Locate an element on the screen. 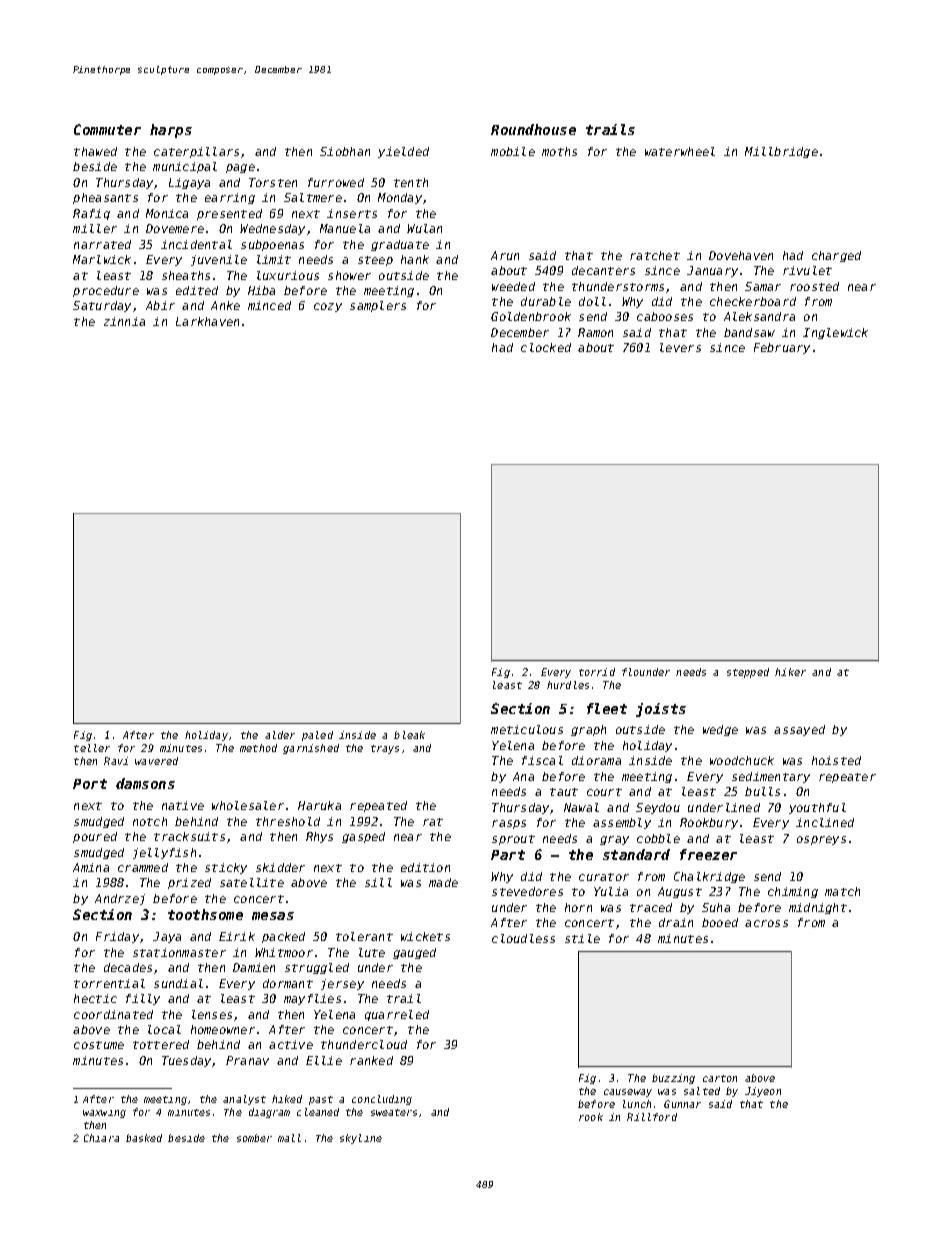 The width and height of the screenshot is (952, 1233). Jiyeon is located at coordinates (763, 1092).
